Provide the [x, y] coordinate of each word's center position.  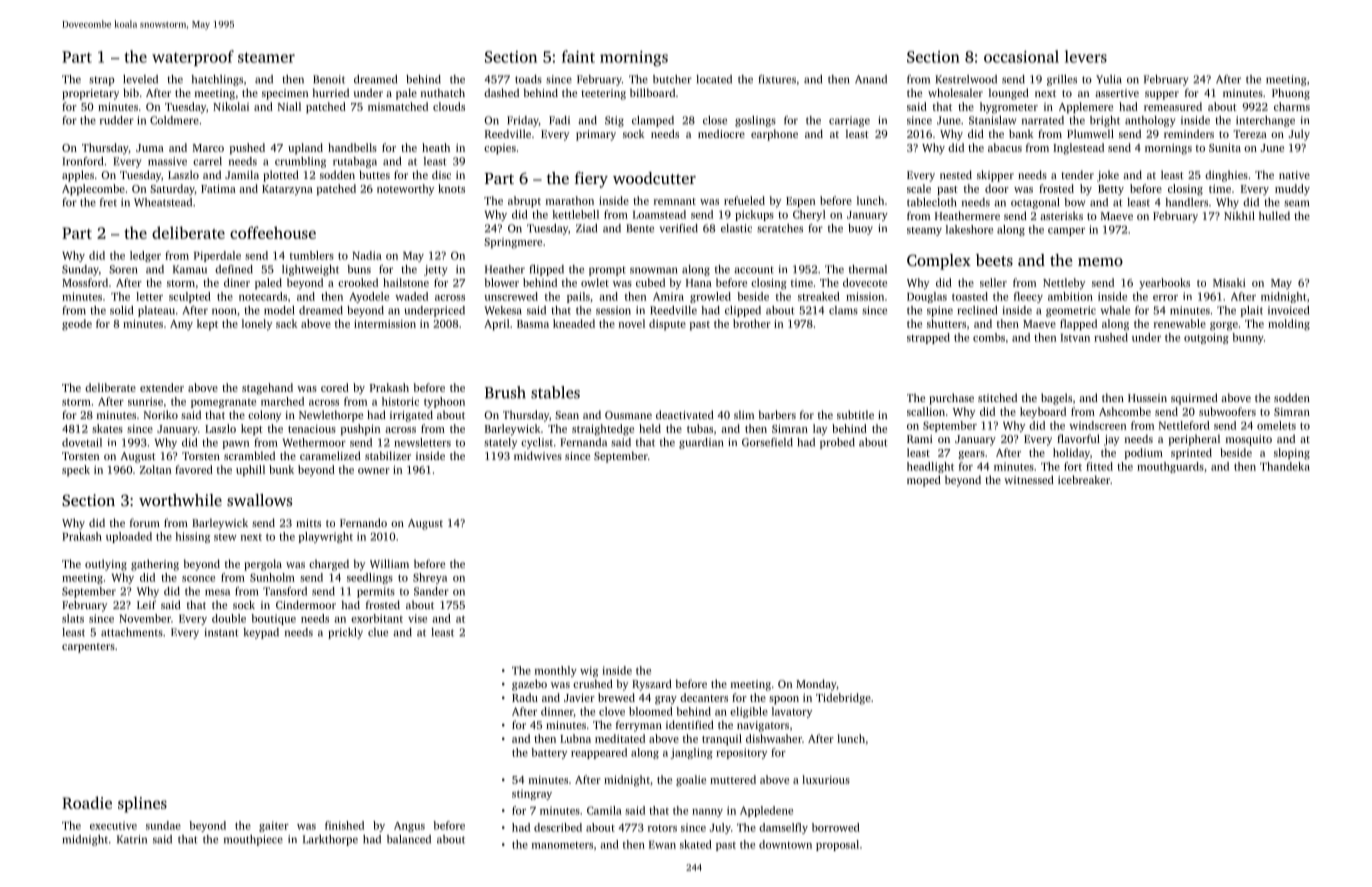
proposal [837, 845]
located [714, 79]
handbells [352, 147]
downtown [785, 844]
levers [1086, 56]
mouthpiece [253, 840]
